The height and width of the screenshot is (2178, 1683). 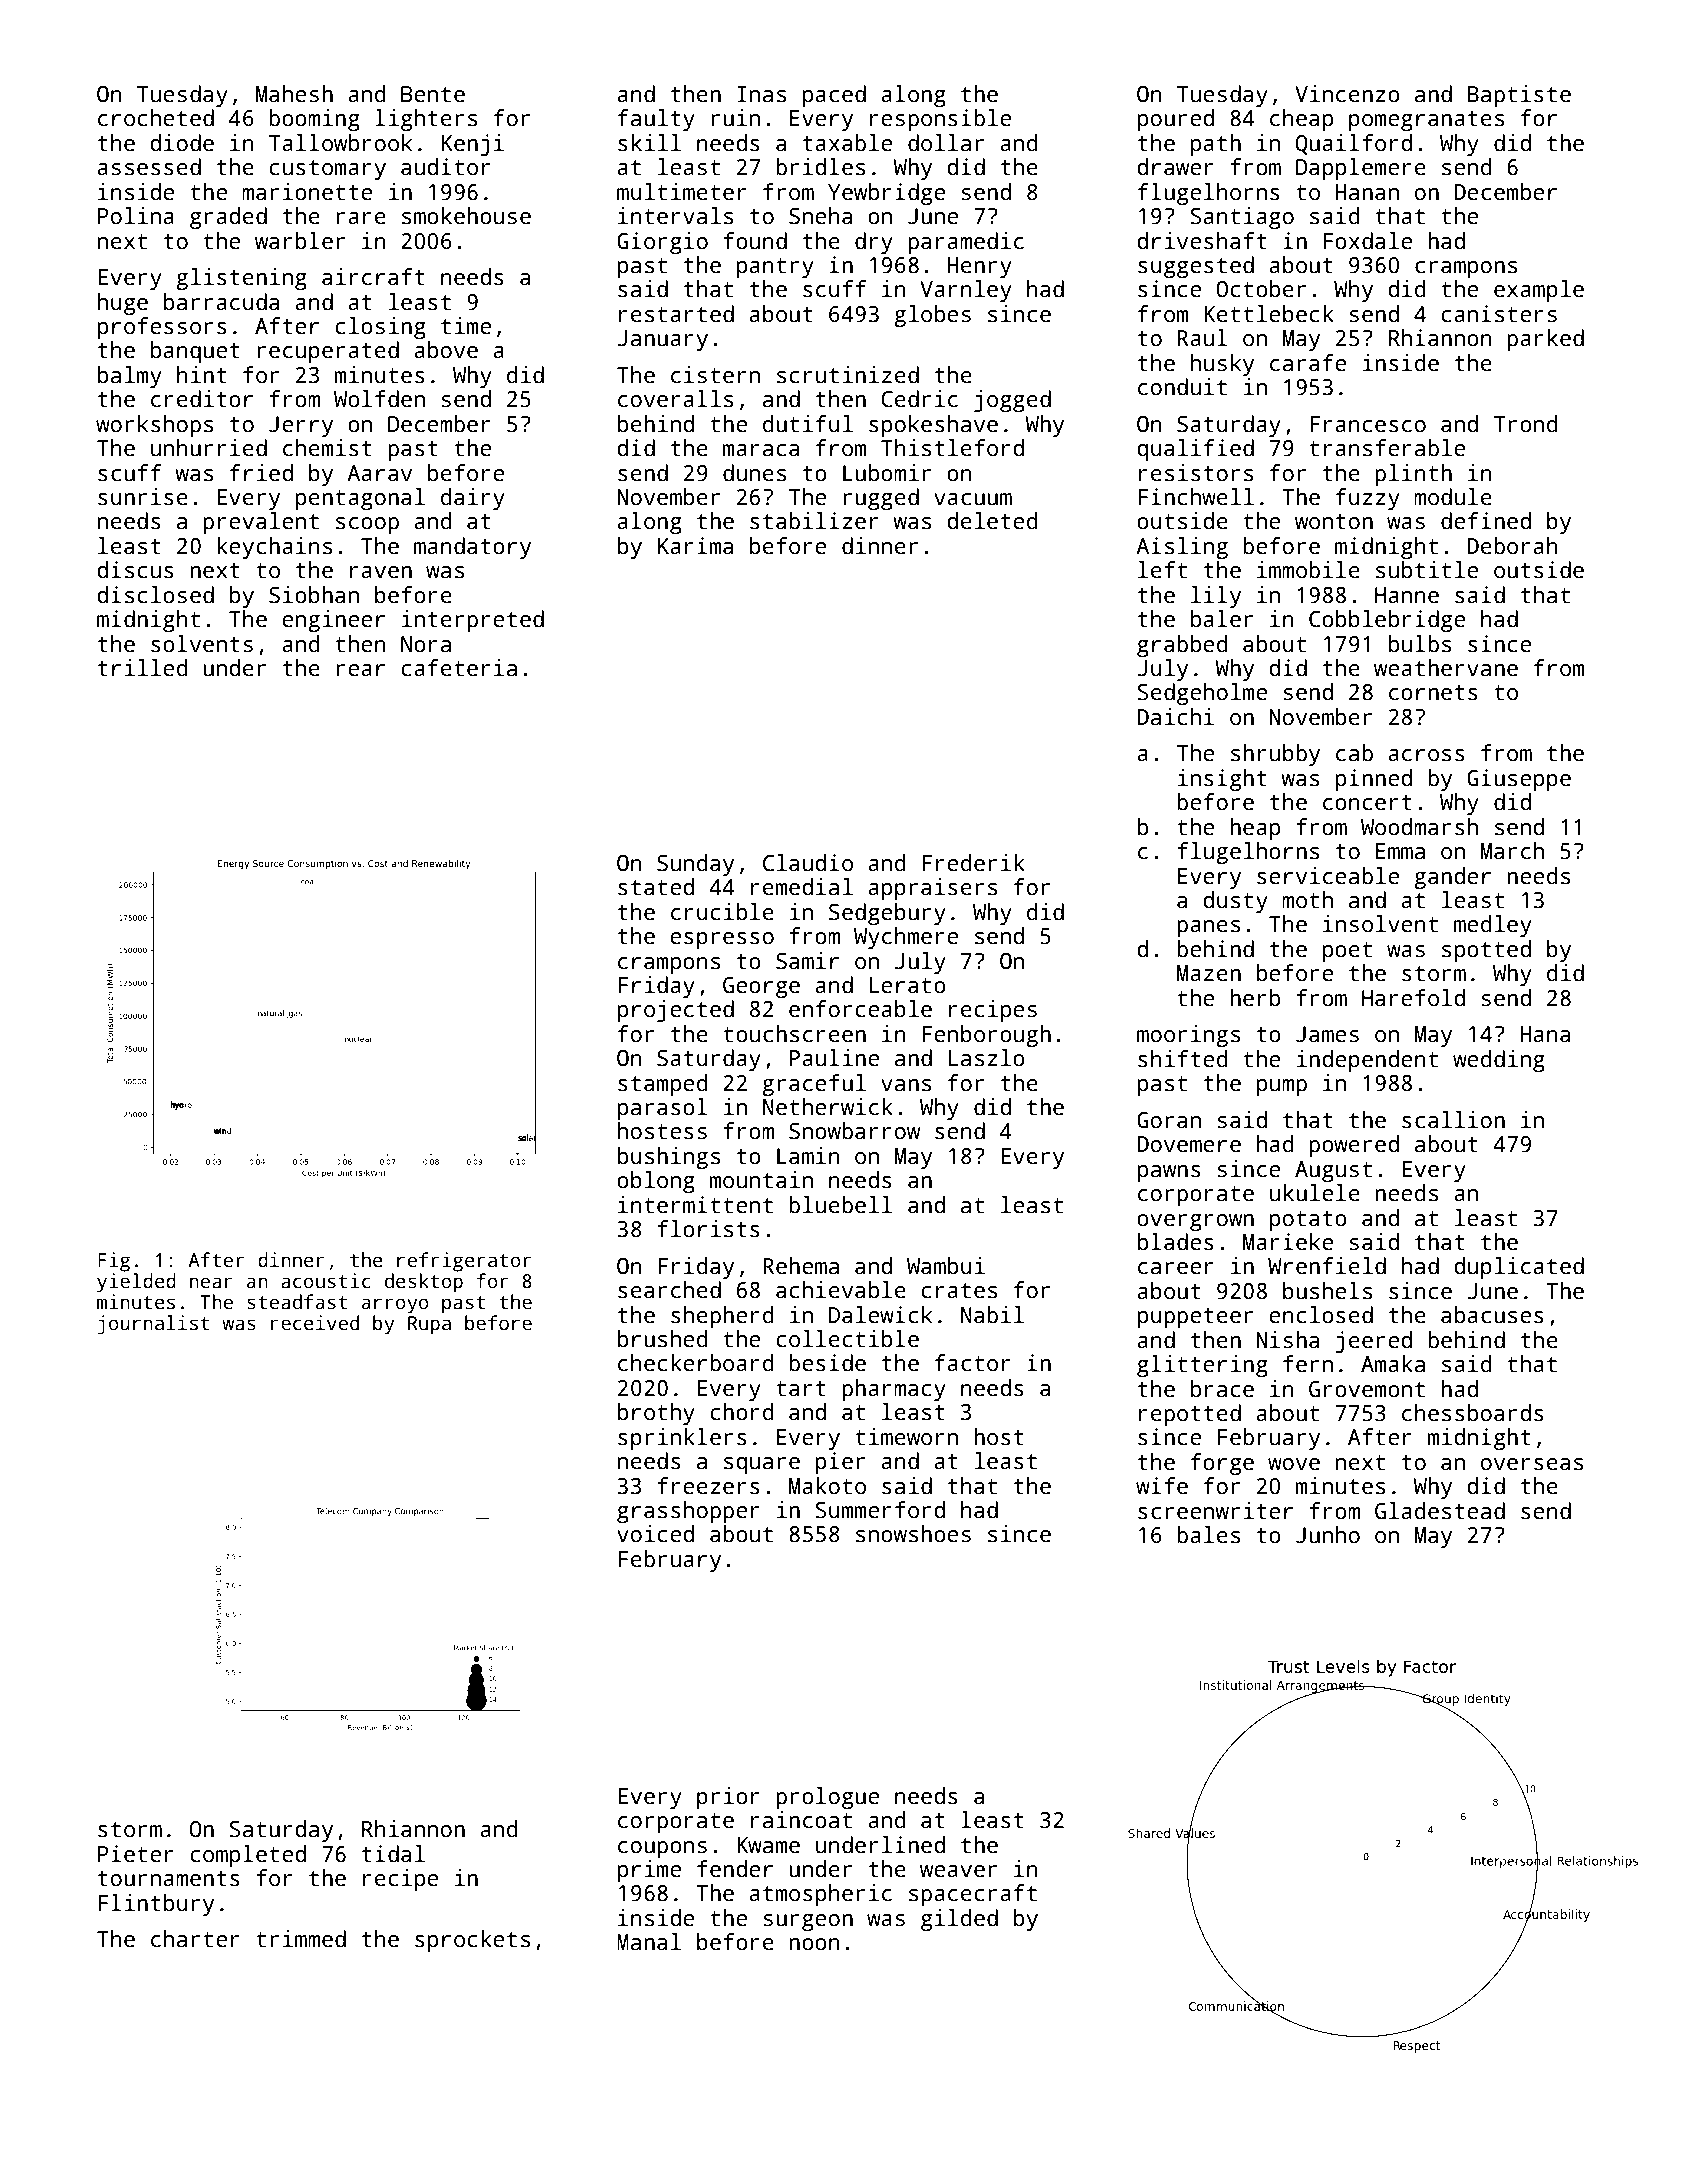 I want to click on solvents, so click(x=202, y=644).
